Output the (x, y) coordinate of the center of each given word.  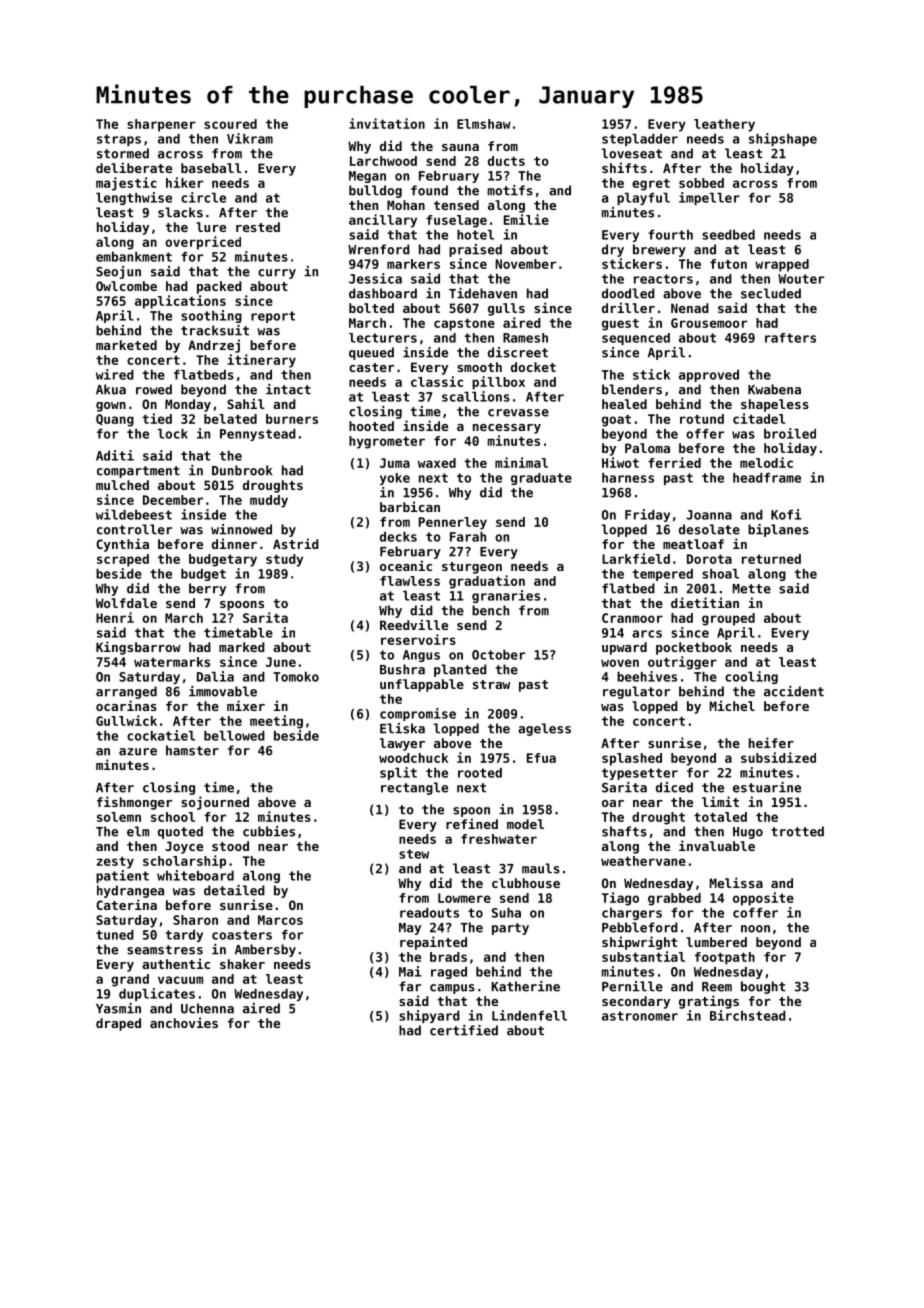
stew (414, 854)
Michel (732, 705)
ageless (544, 729)
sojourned (215, 803)
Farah (468, 537)
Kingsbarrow (138, 648)
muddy (269, 501)
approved (709, 376)
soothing (211, 316)
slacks (180, 212)
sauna (460, 147)
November (525, 264)
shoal (720, 574)
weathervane (643, 861)
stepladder (640, 140)
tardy (184, 936)
